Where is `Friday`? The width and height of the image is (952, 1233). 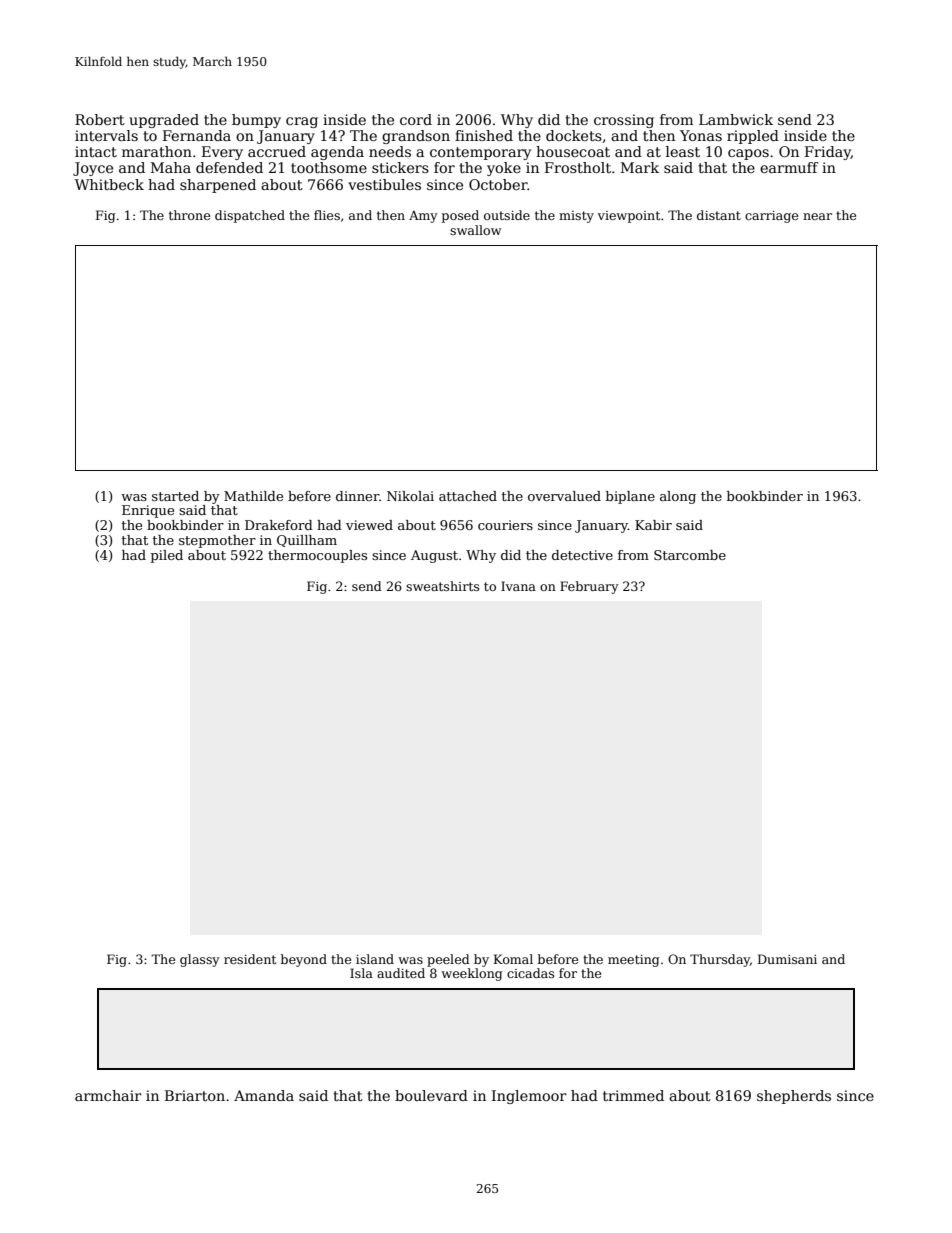 Friday is located at coordinates (828, 153).
